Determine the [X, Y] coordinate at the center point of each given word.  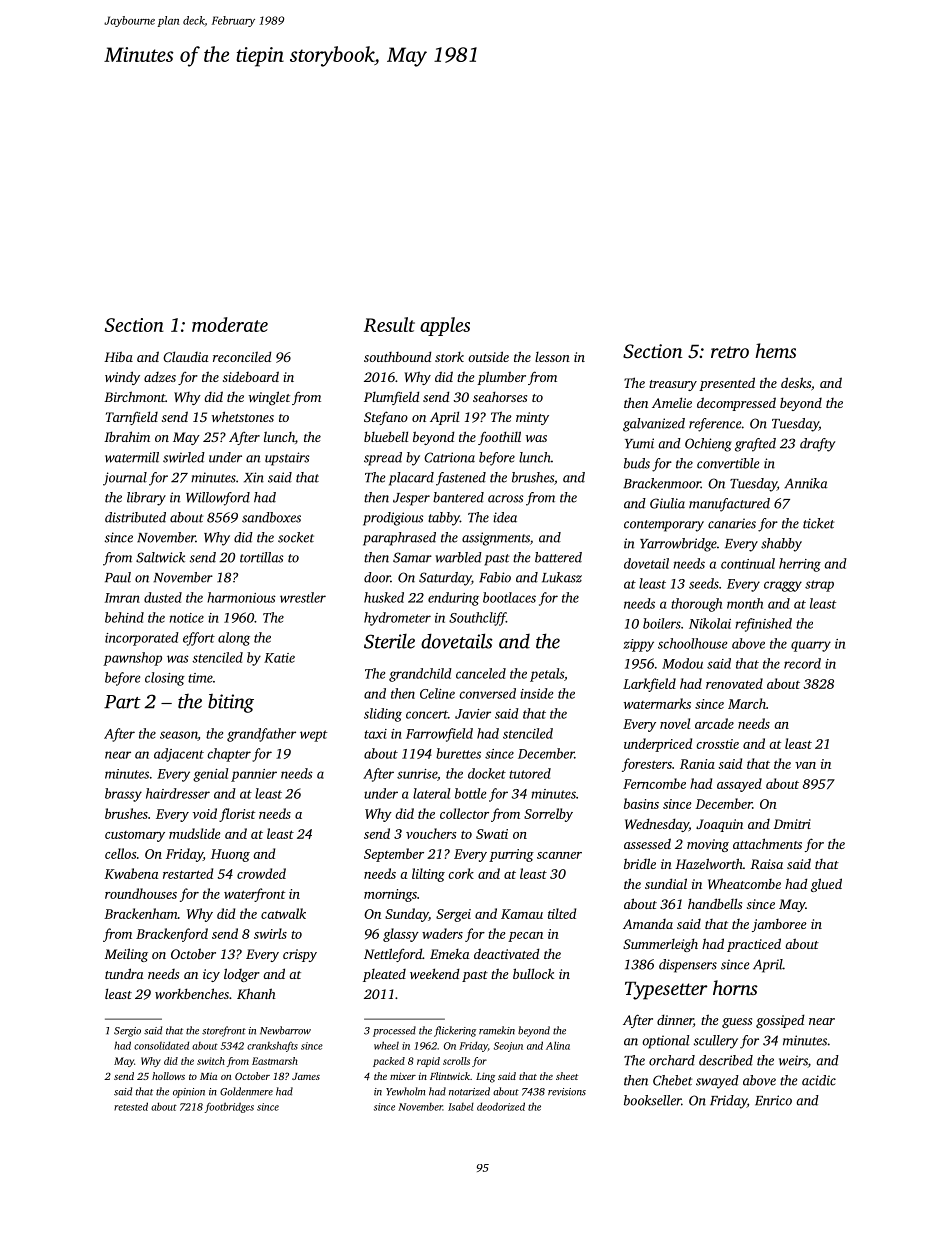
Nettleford [393, 955]
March [747, 703]
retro [730, 352]
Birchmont [135, 396]
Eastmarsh [275, 1061]
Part [122, 702]
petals [547, 675]
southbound [398, 356]
